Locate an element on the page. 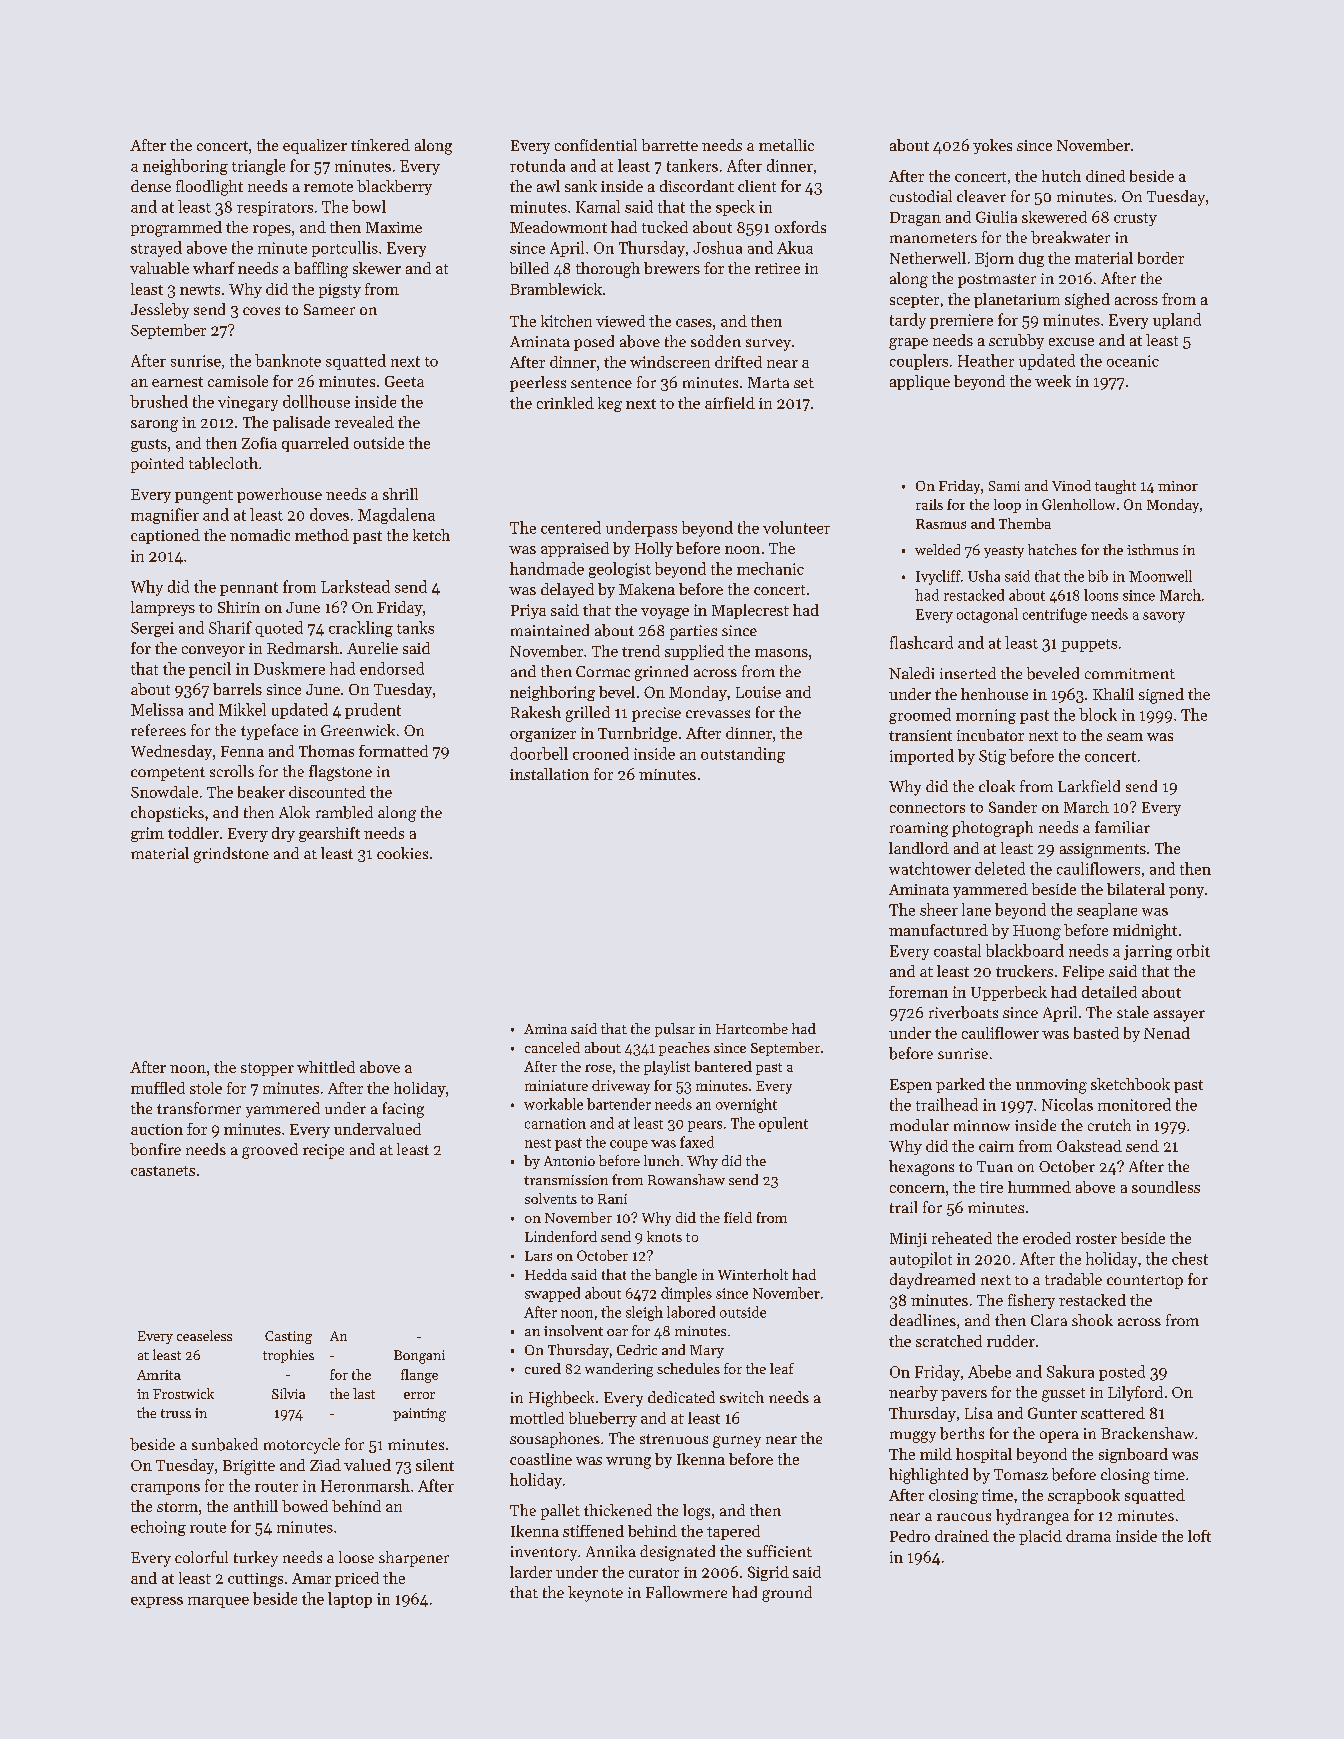  basted is located at coordinates (1096, 1033).
